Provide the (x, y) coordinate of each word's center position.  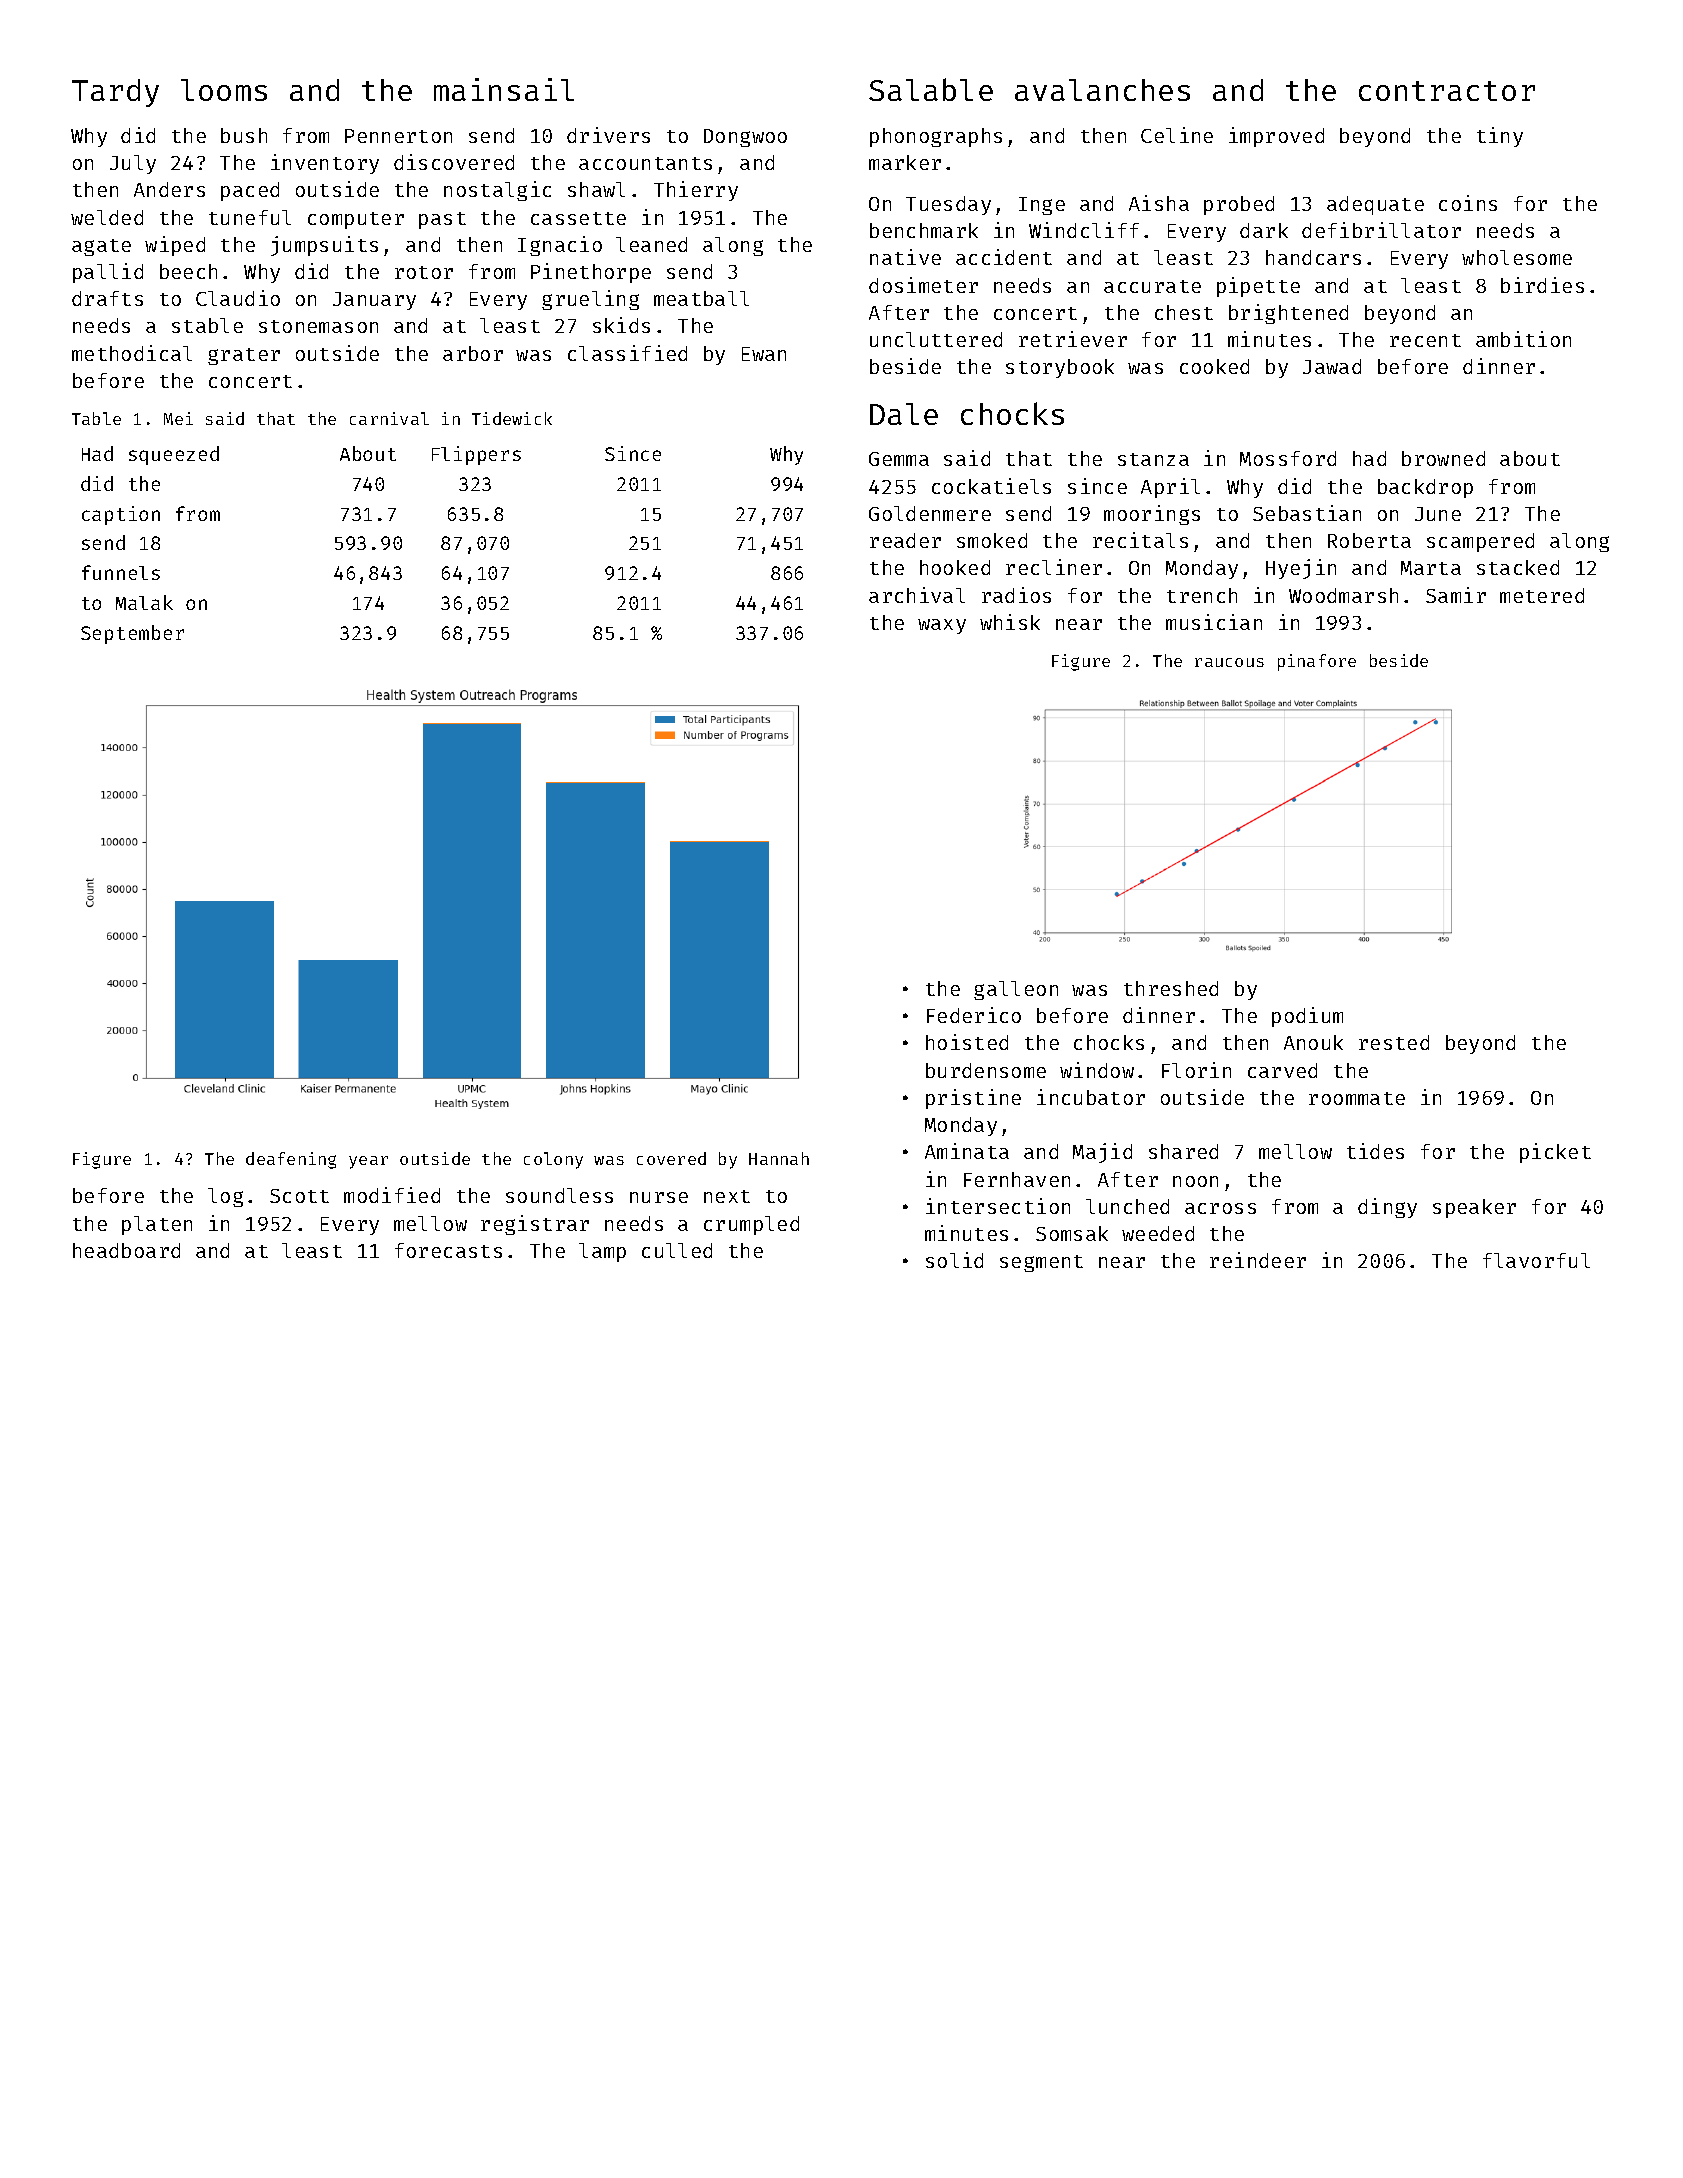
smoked (992, 540)
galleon (1016, 990)
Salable (931, 89)
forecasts (448, 1250)
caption (121, 515)
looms (224, 90)
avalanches (1102, 90)
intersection (998, 1206)
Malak (144, 602)
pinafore (1317, 662)
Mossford (1288, 458)
